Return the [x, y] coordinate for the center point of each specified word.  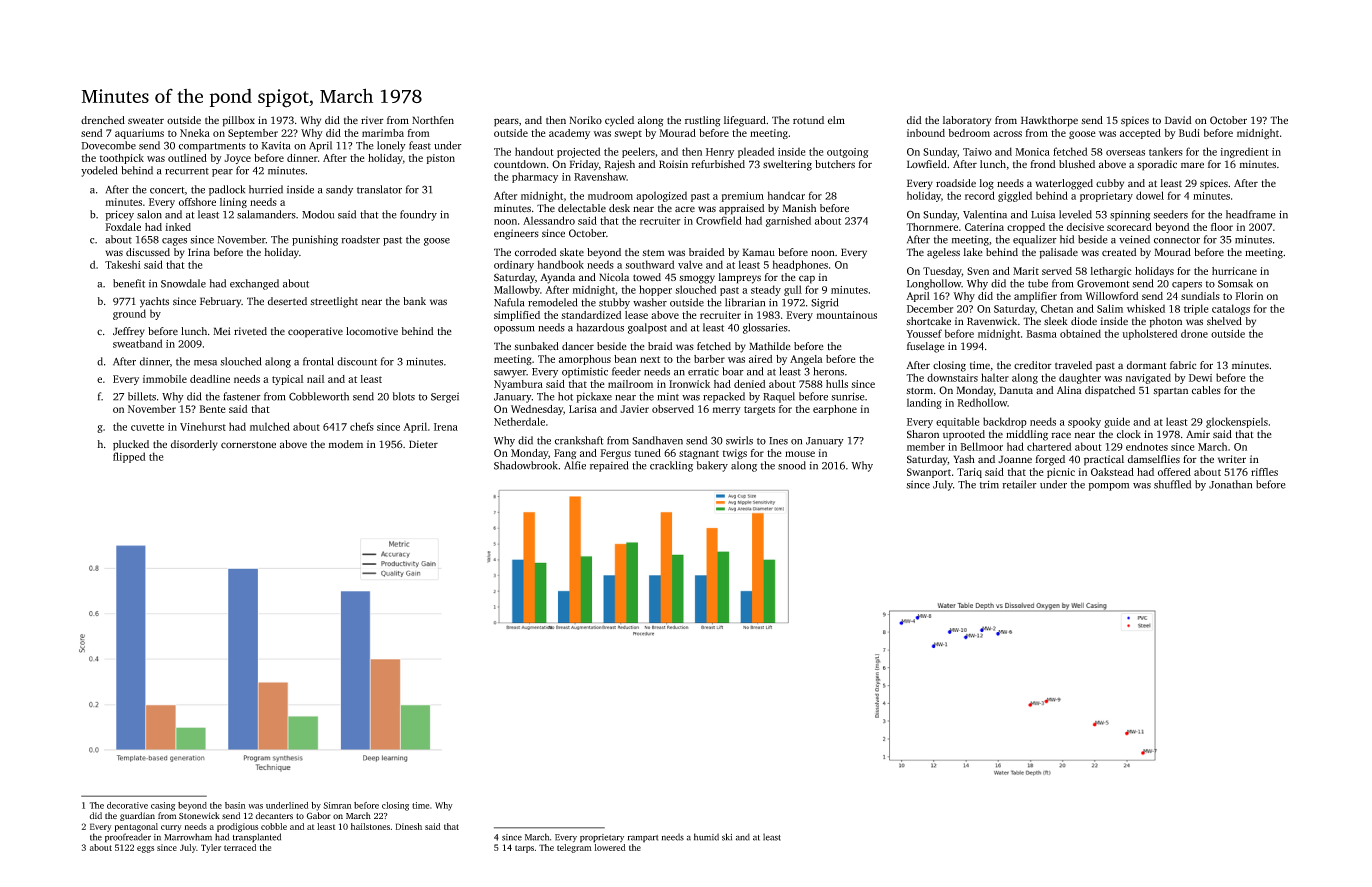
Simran [337, 805]
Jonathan [1230, 484]
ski [727, 837]
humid [706, 837]
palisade [1058, 253]
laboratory [967, 121]
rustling [703, 121]
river [372, 120]
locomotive [372, 331]
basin [235, 805]
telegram [574, 848]
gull [793, 290]
